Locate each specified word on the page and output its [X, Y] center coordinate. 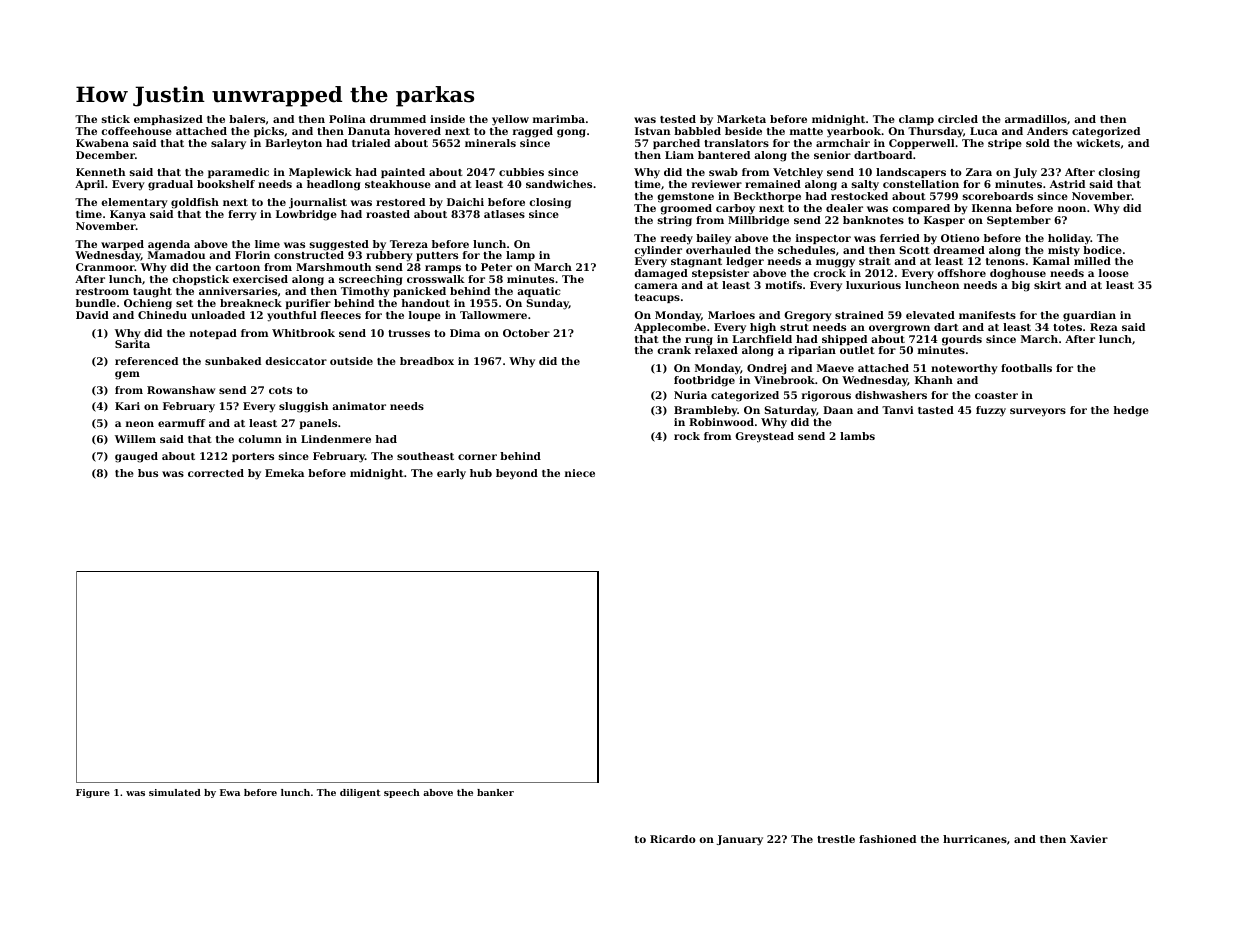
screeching [371, 280]
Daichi [465, 202]
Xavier [1089, 839]
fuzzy [991, 411]
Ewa [230, 792]
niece [580, 473]
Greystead [764, 437]
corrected [216, 473]
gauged [136, 457]
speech [402, 793]
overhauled [718, 250]
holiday [1069, 239]
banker [495, 792]
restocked [859, 196]
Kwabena [102, 143]
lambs [857, 436]
